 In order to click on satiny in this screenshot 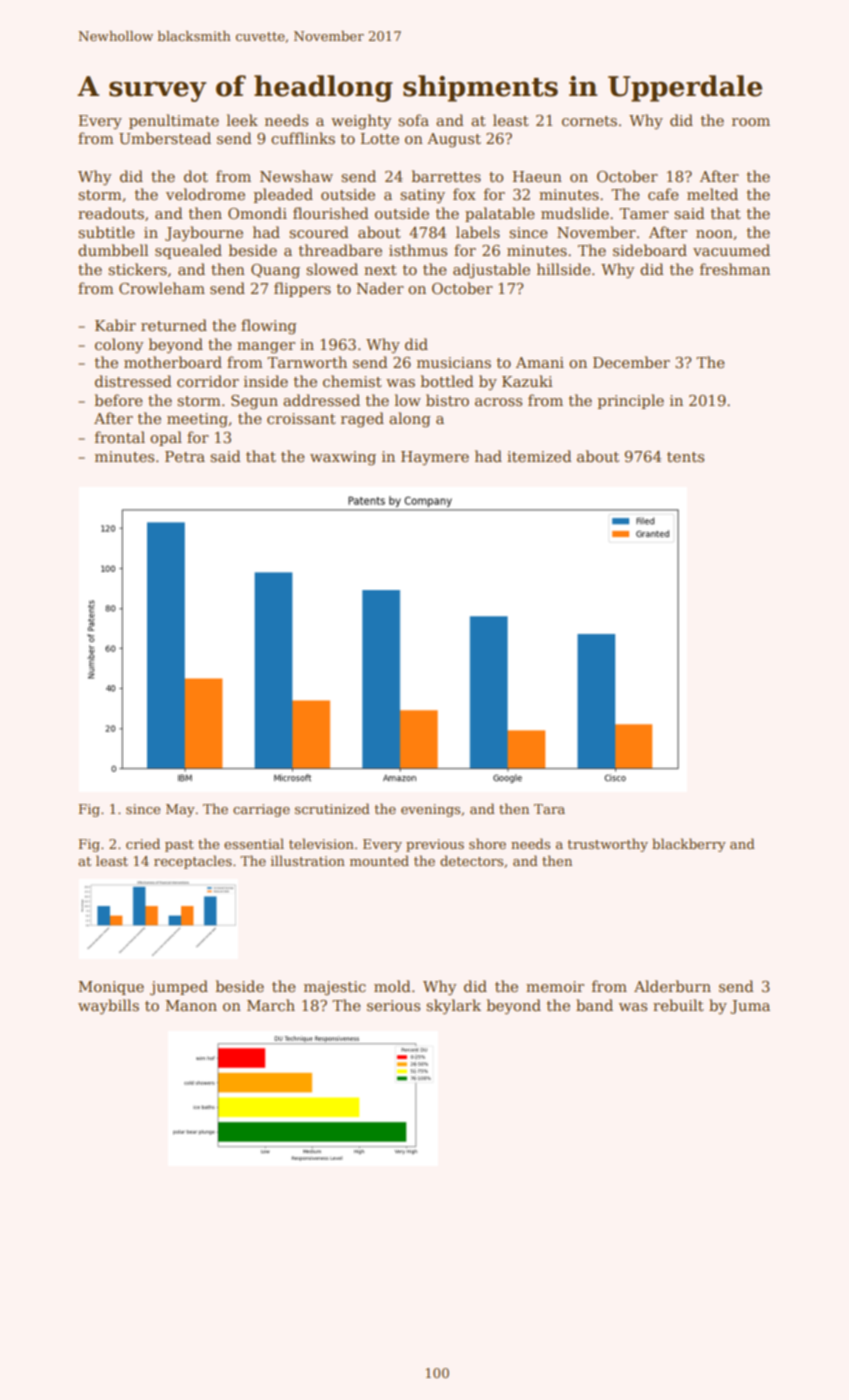, I will do `click(422, 196)`.
